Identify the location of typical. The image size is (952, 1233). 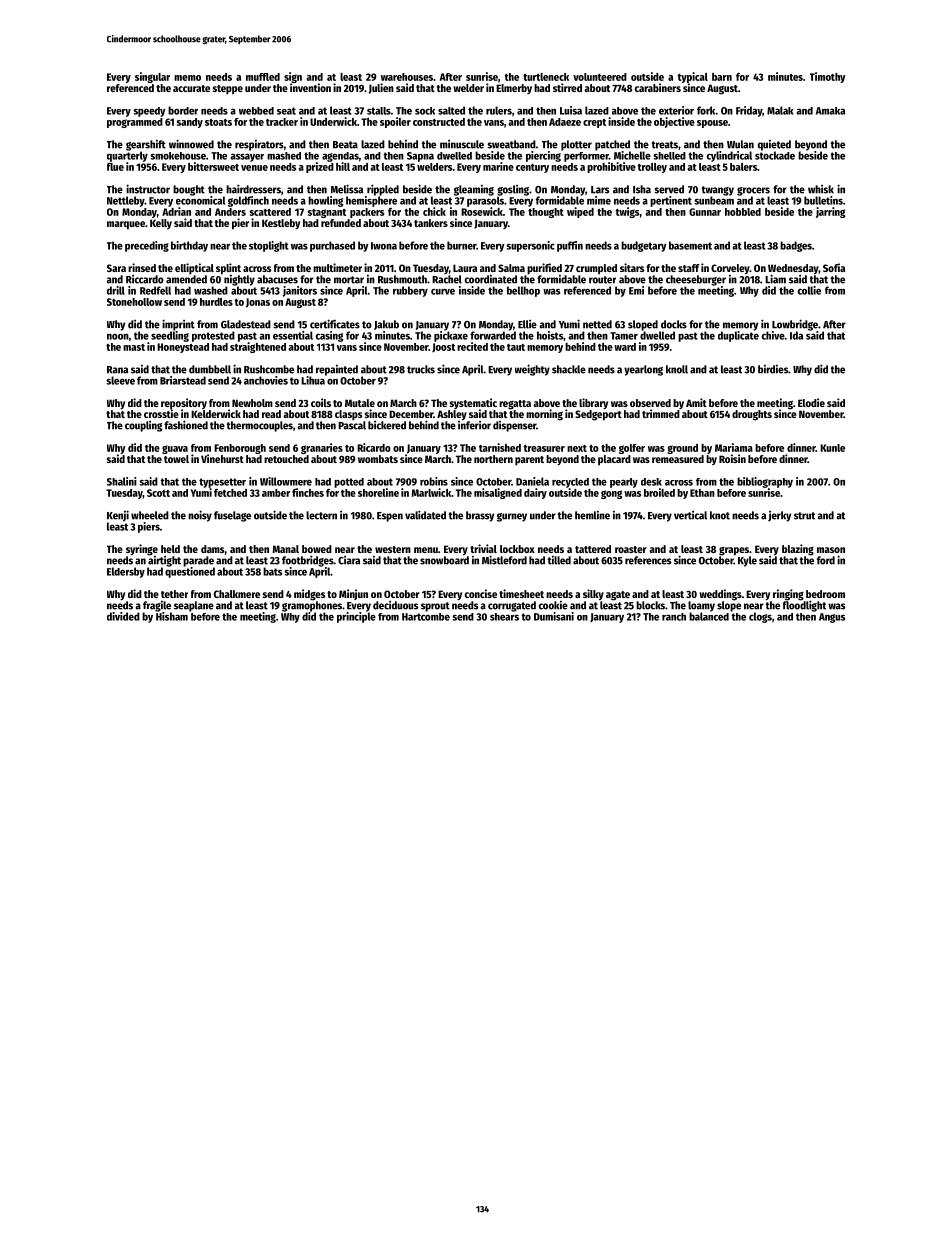
(693, 77).
